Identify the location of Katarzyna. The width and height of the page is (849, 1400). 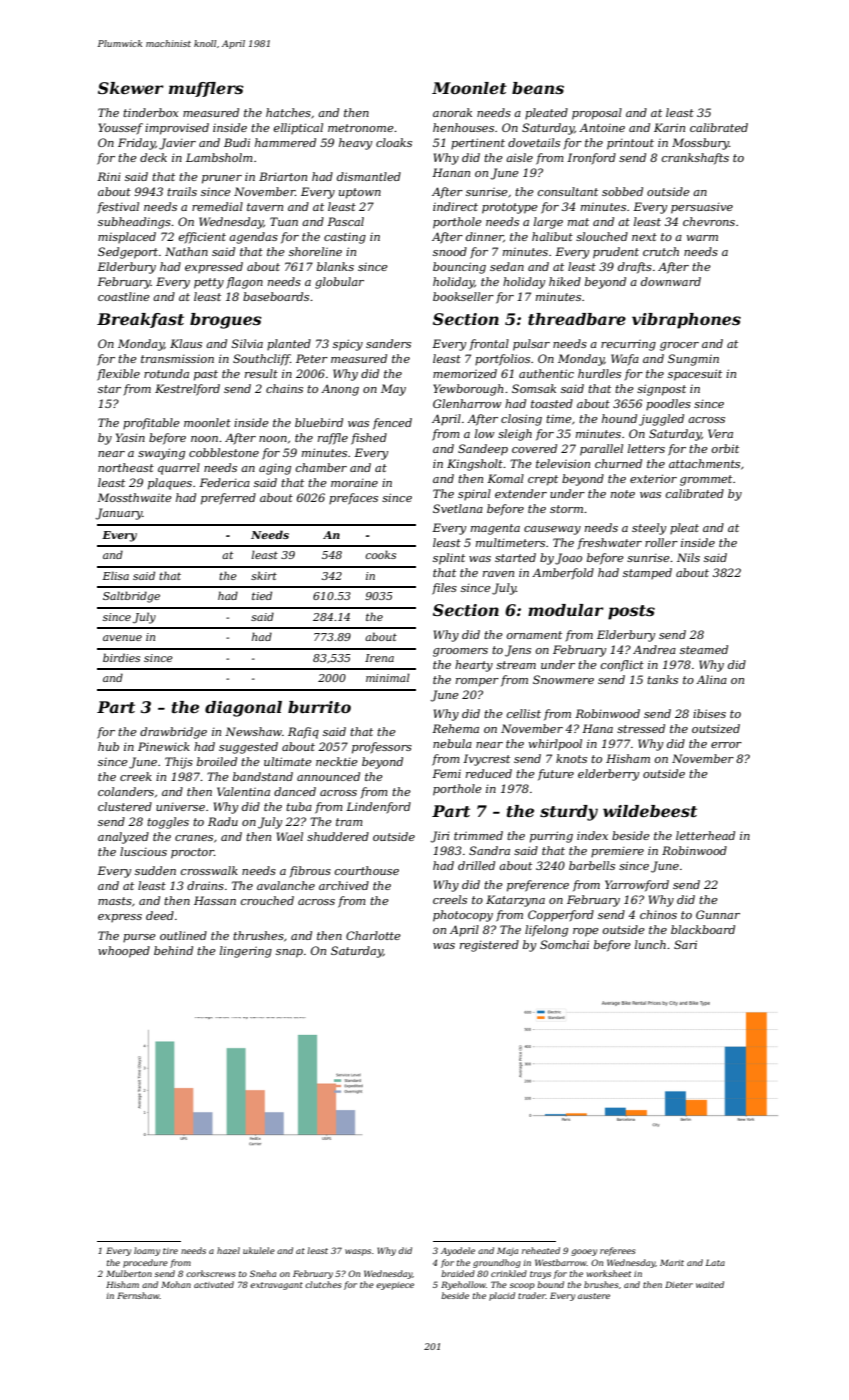
(515, 901).
